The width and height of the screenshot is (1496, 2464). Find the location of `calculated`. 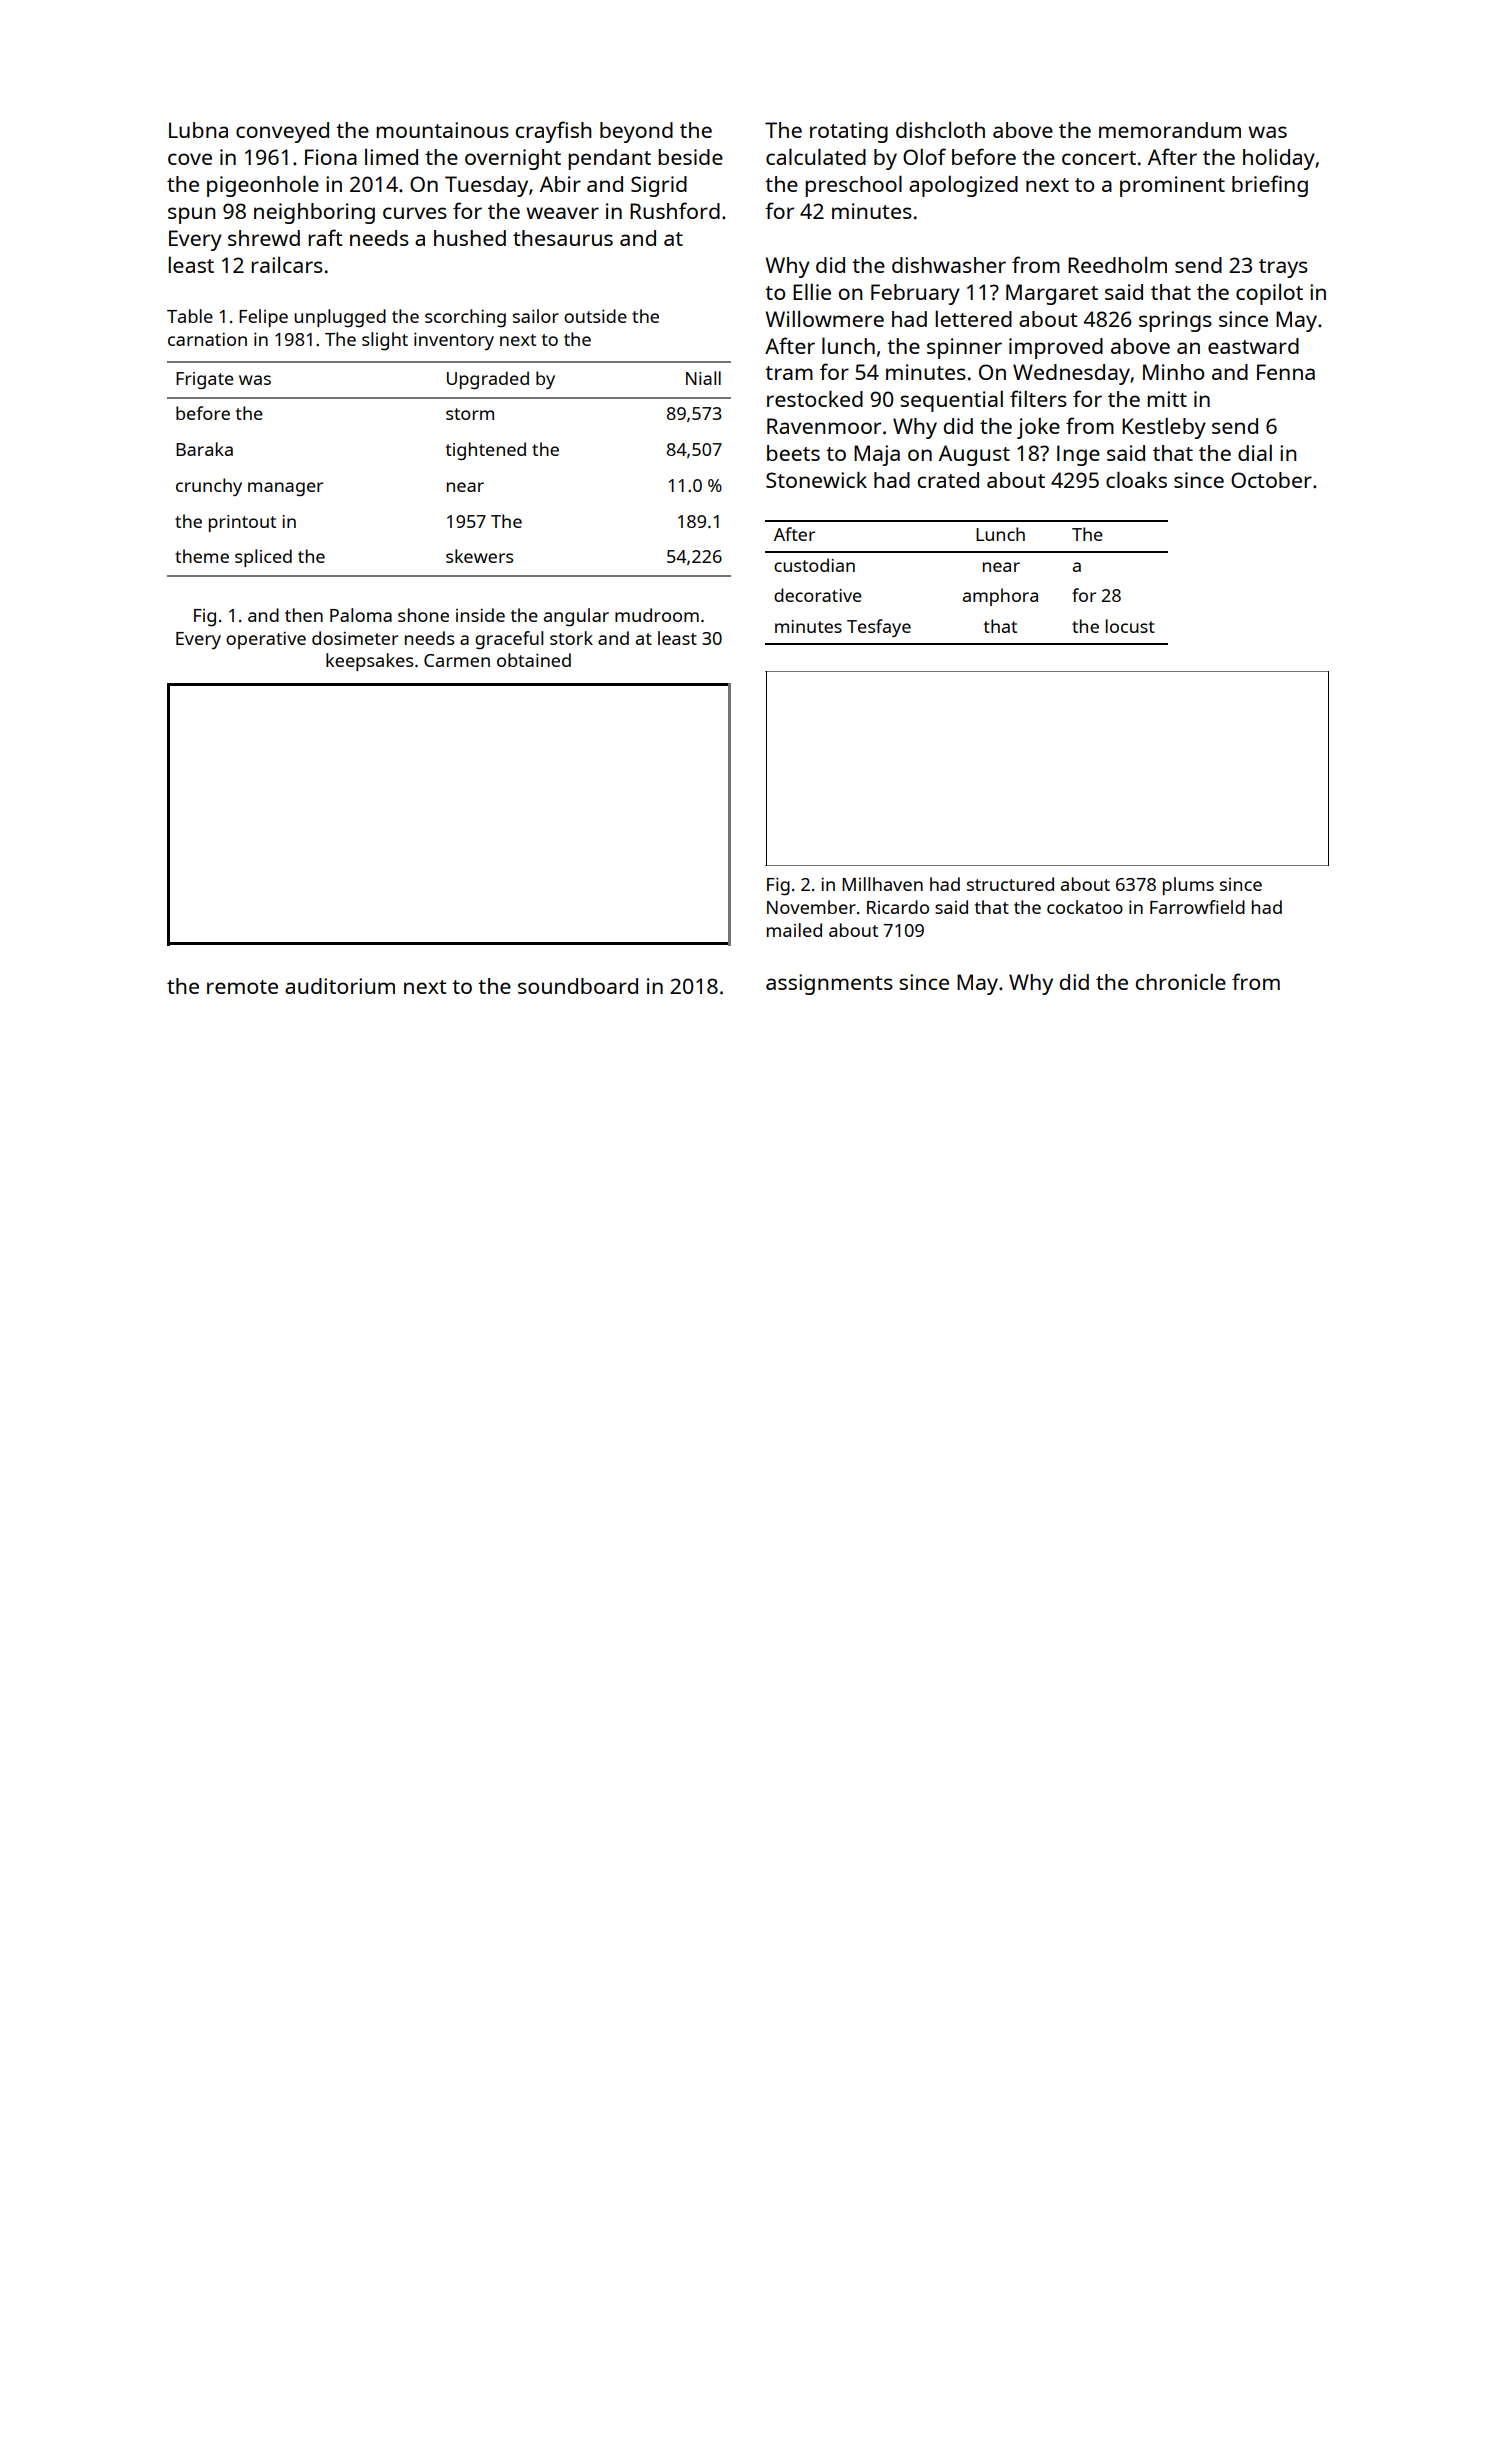

calculated is located at coordinates (816, 156).
